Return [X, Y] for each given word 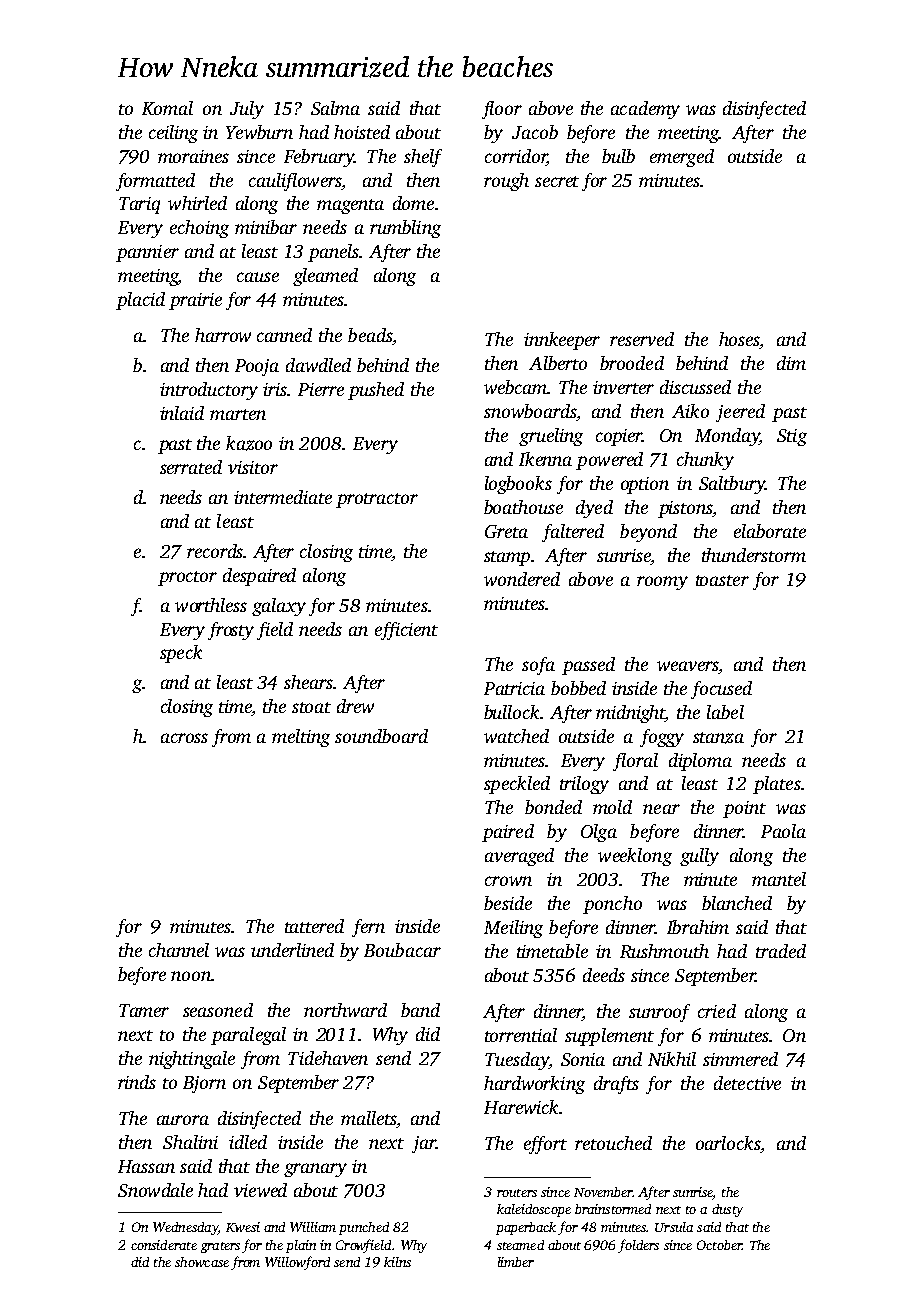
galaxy [279, 607]
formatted [155, 182]
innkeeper [562, 341]
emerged [682, 158]
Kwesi [243, 1227]
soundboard [381, 736]
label [725, 712]
